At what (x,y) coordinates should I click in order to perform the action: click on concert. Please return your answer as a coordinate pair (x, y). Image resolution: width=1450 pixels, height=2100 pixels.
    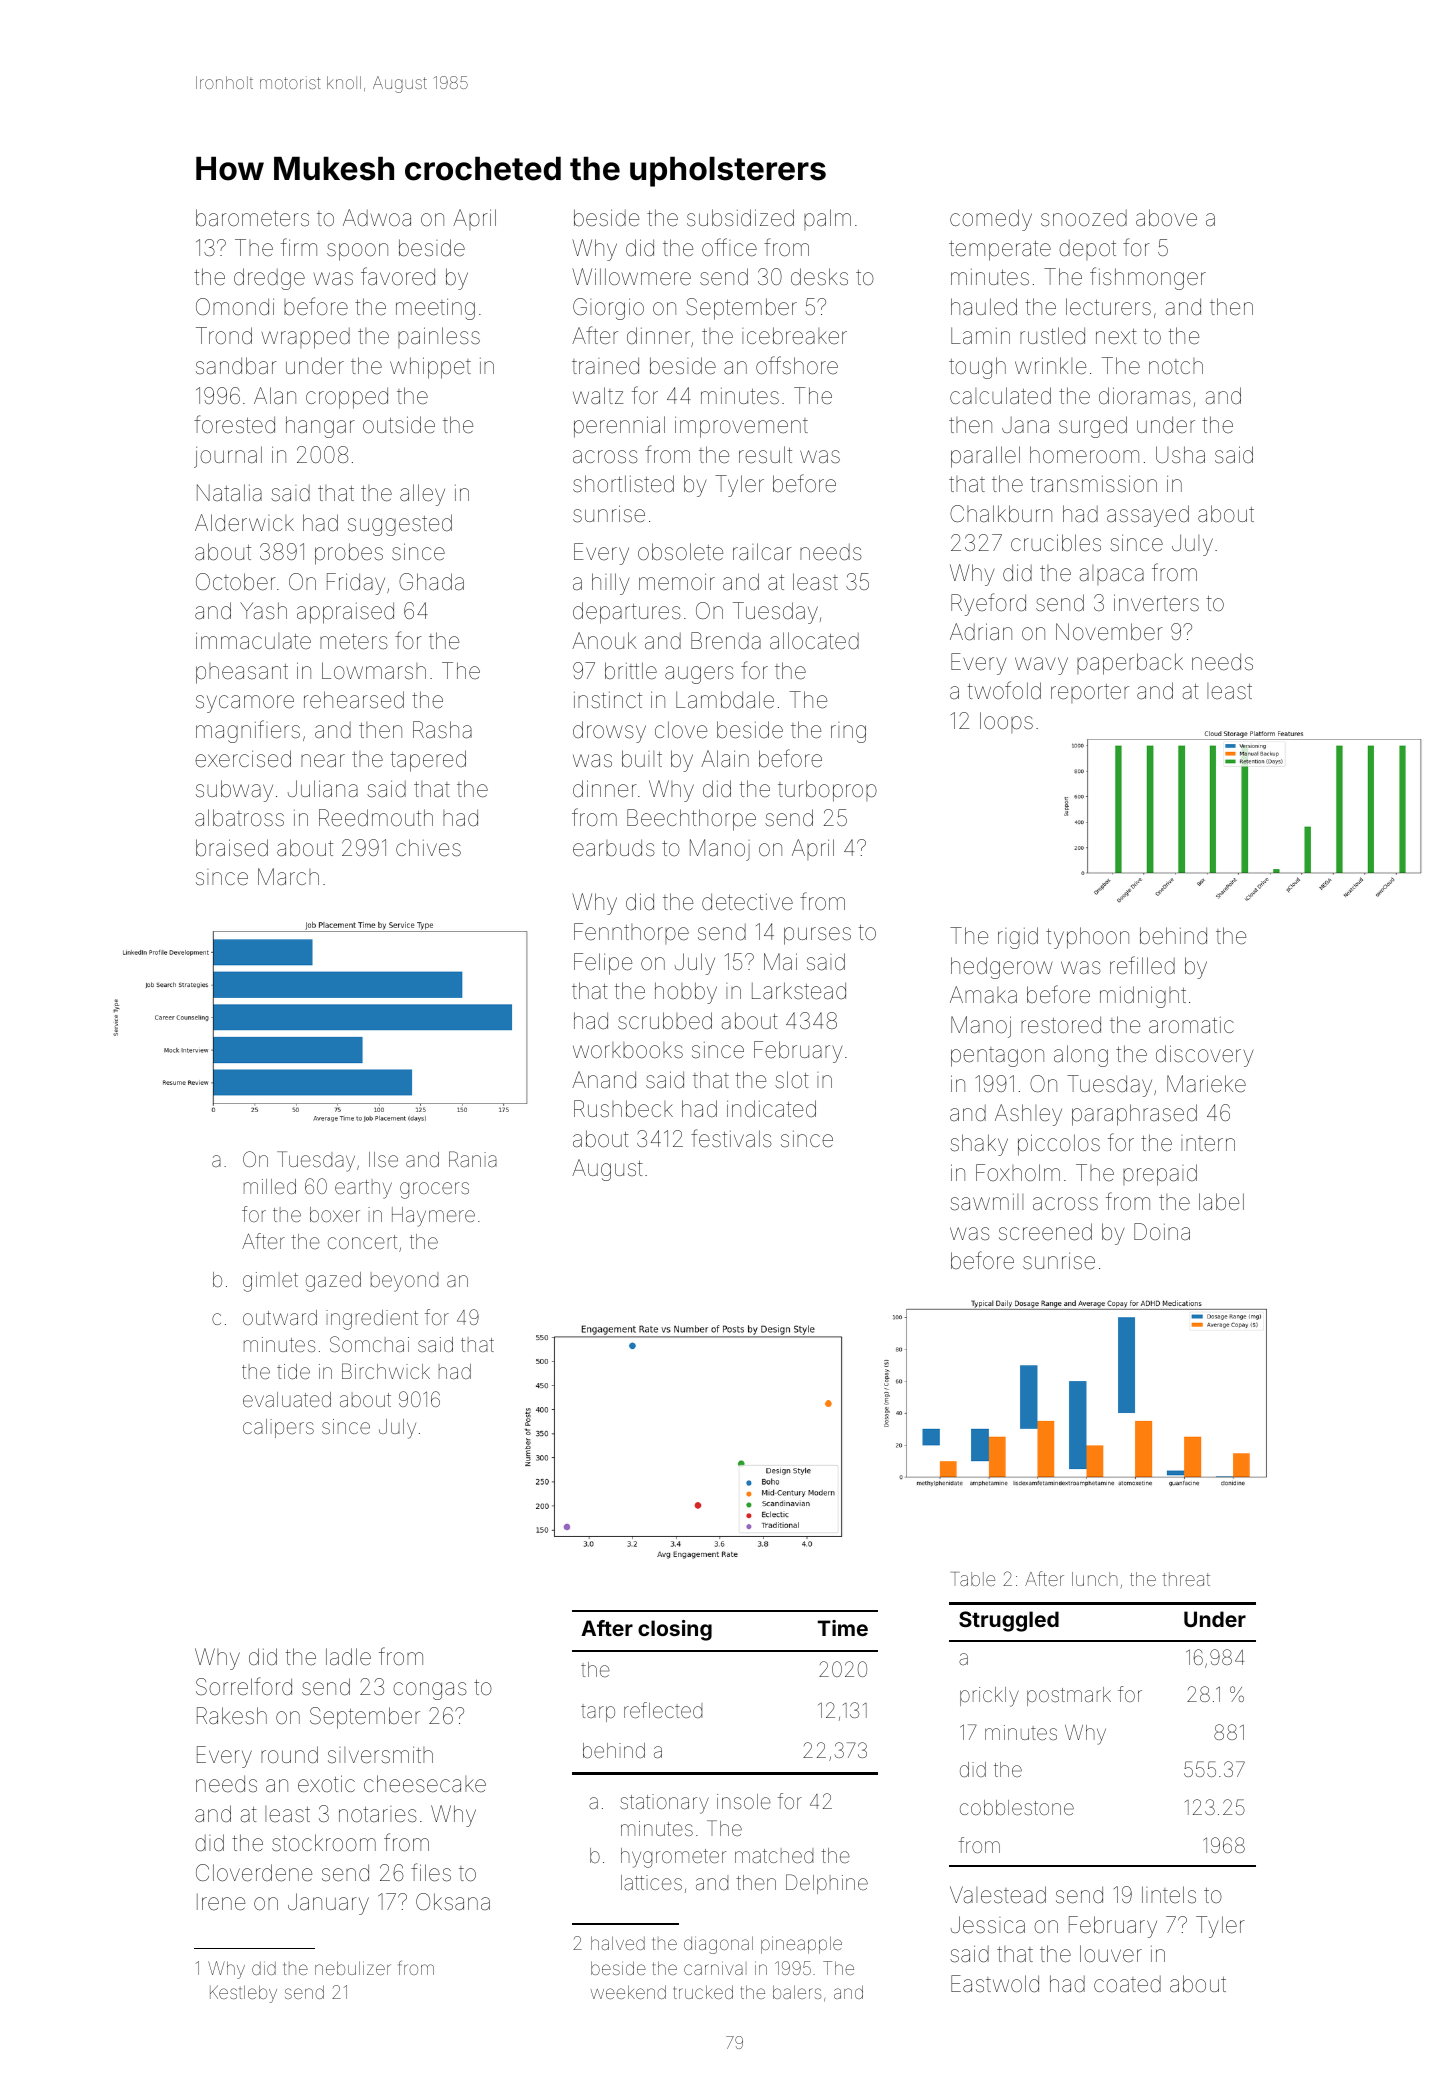
    Looking at the image, I should click on (362, 1242).
